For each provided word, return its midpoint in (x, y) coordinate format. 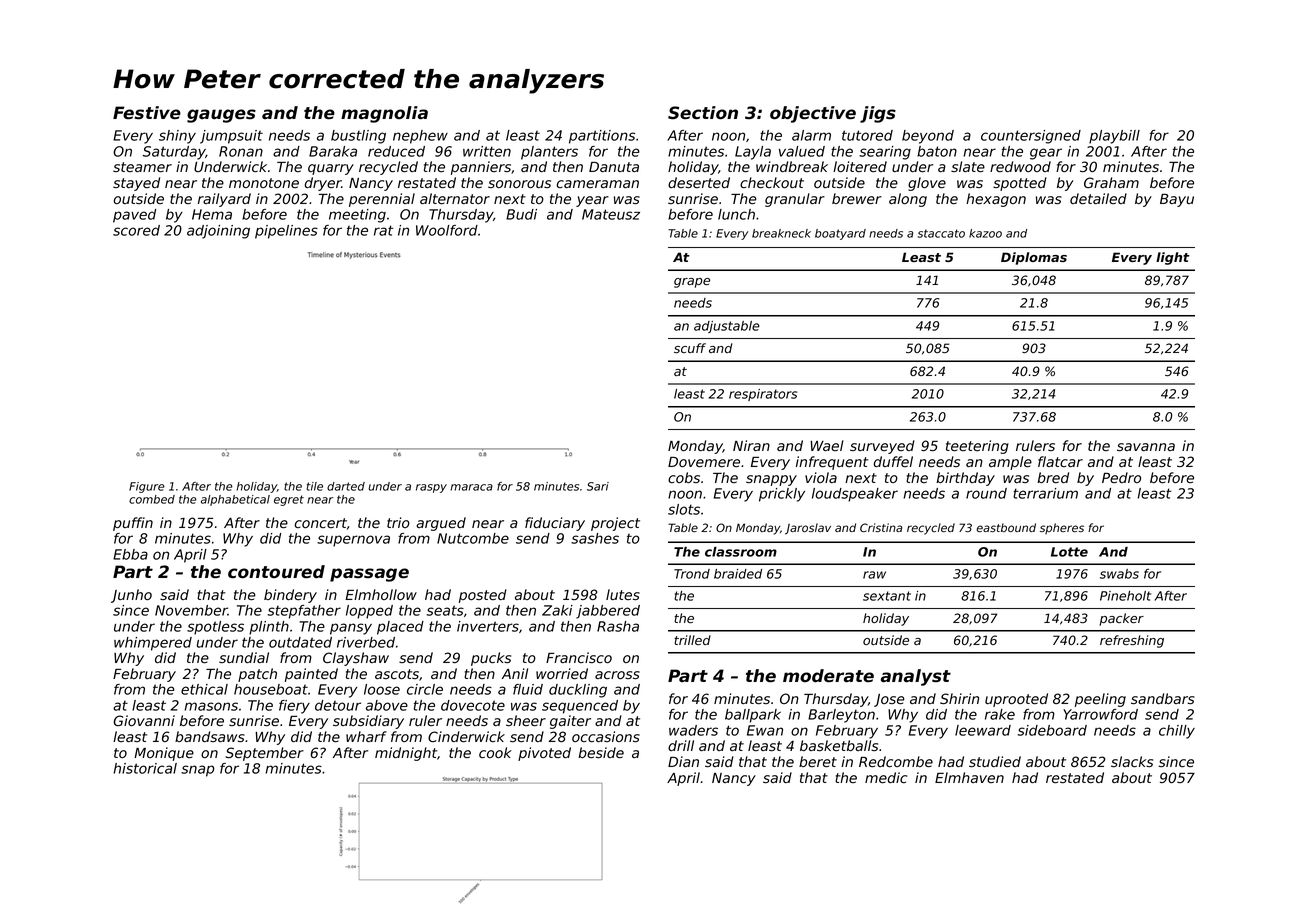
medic (886, 778)
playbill (1114, 137)
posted (483, 596)
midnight (406, 754)
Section (703, 113)
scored (136, 230)
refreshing (1132, 641)
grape (692, 283)
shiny (177, 137)
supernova (353, 541)
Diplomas (1034, 258)
